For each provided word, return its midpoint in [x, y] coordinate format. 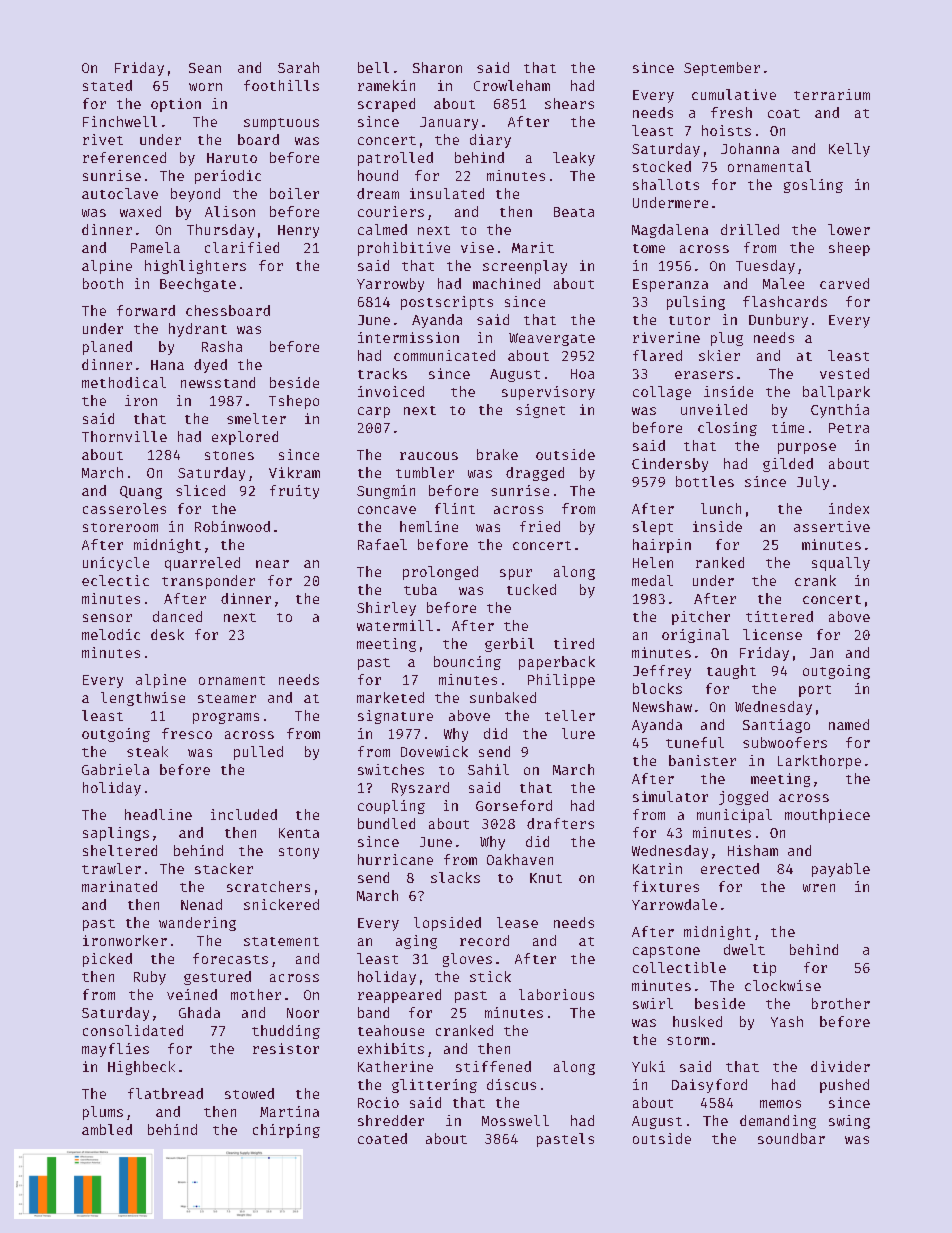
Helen [653, 562]
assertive [832, 526]
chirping [286, 1131]
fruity [294, 492]
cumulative [734, 94]
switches [391, 769]
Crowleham [512, 85]
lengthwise [143, 699]
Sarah [298, 67]
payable [841, 870]
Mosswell [515, 1120]
